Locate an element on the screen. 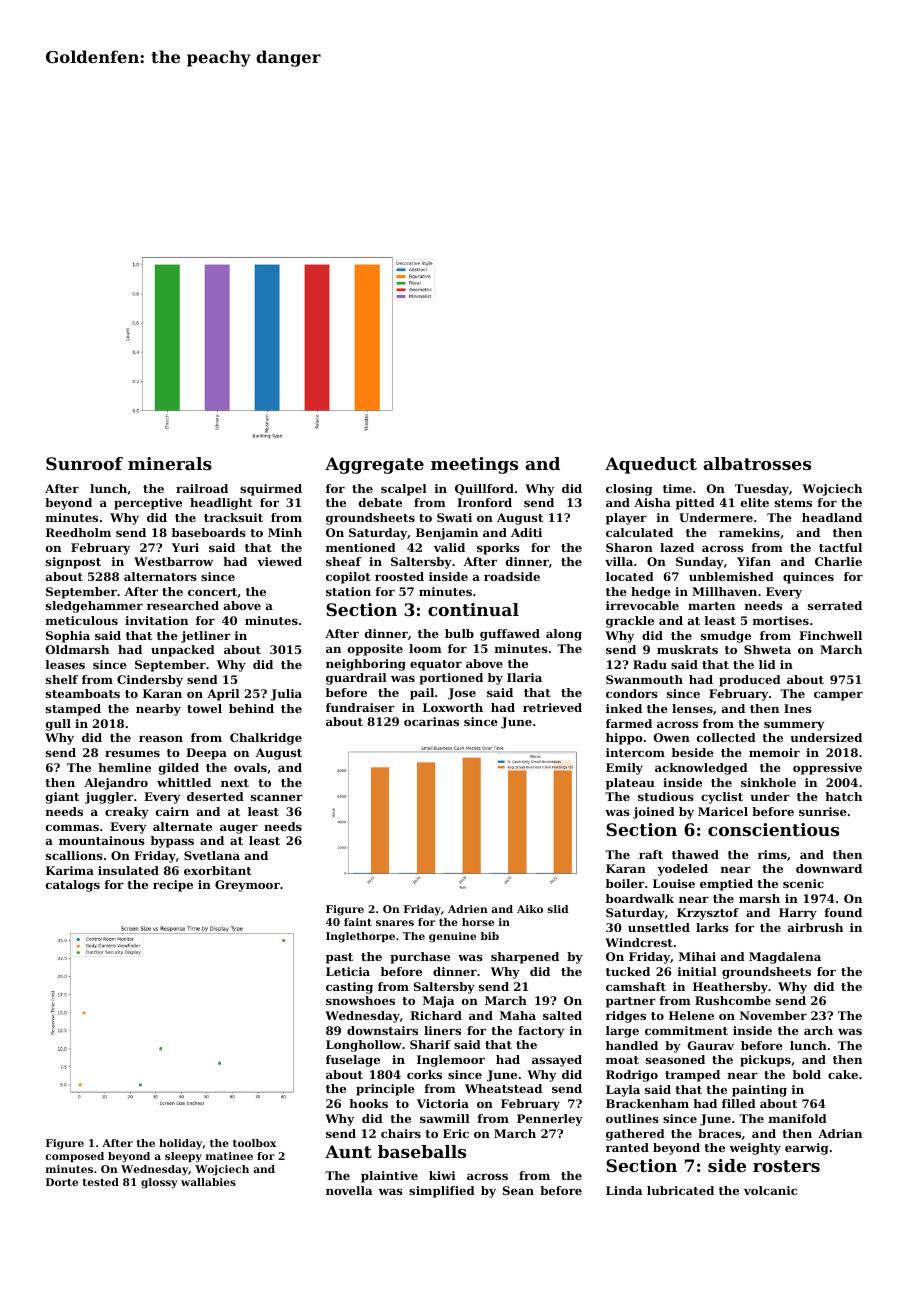  roosted is located at coordinates (399, 576).
